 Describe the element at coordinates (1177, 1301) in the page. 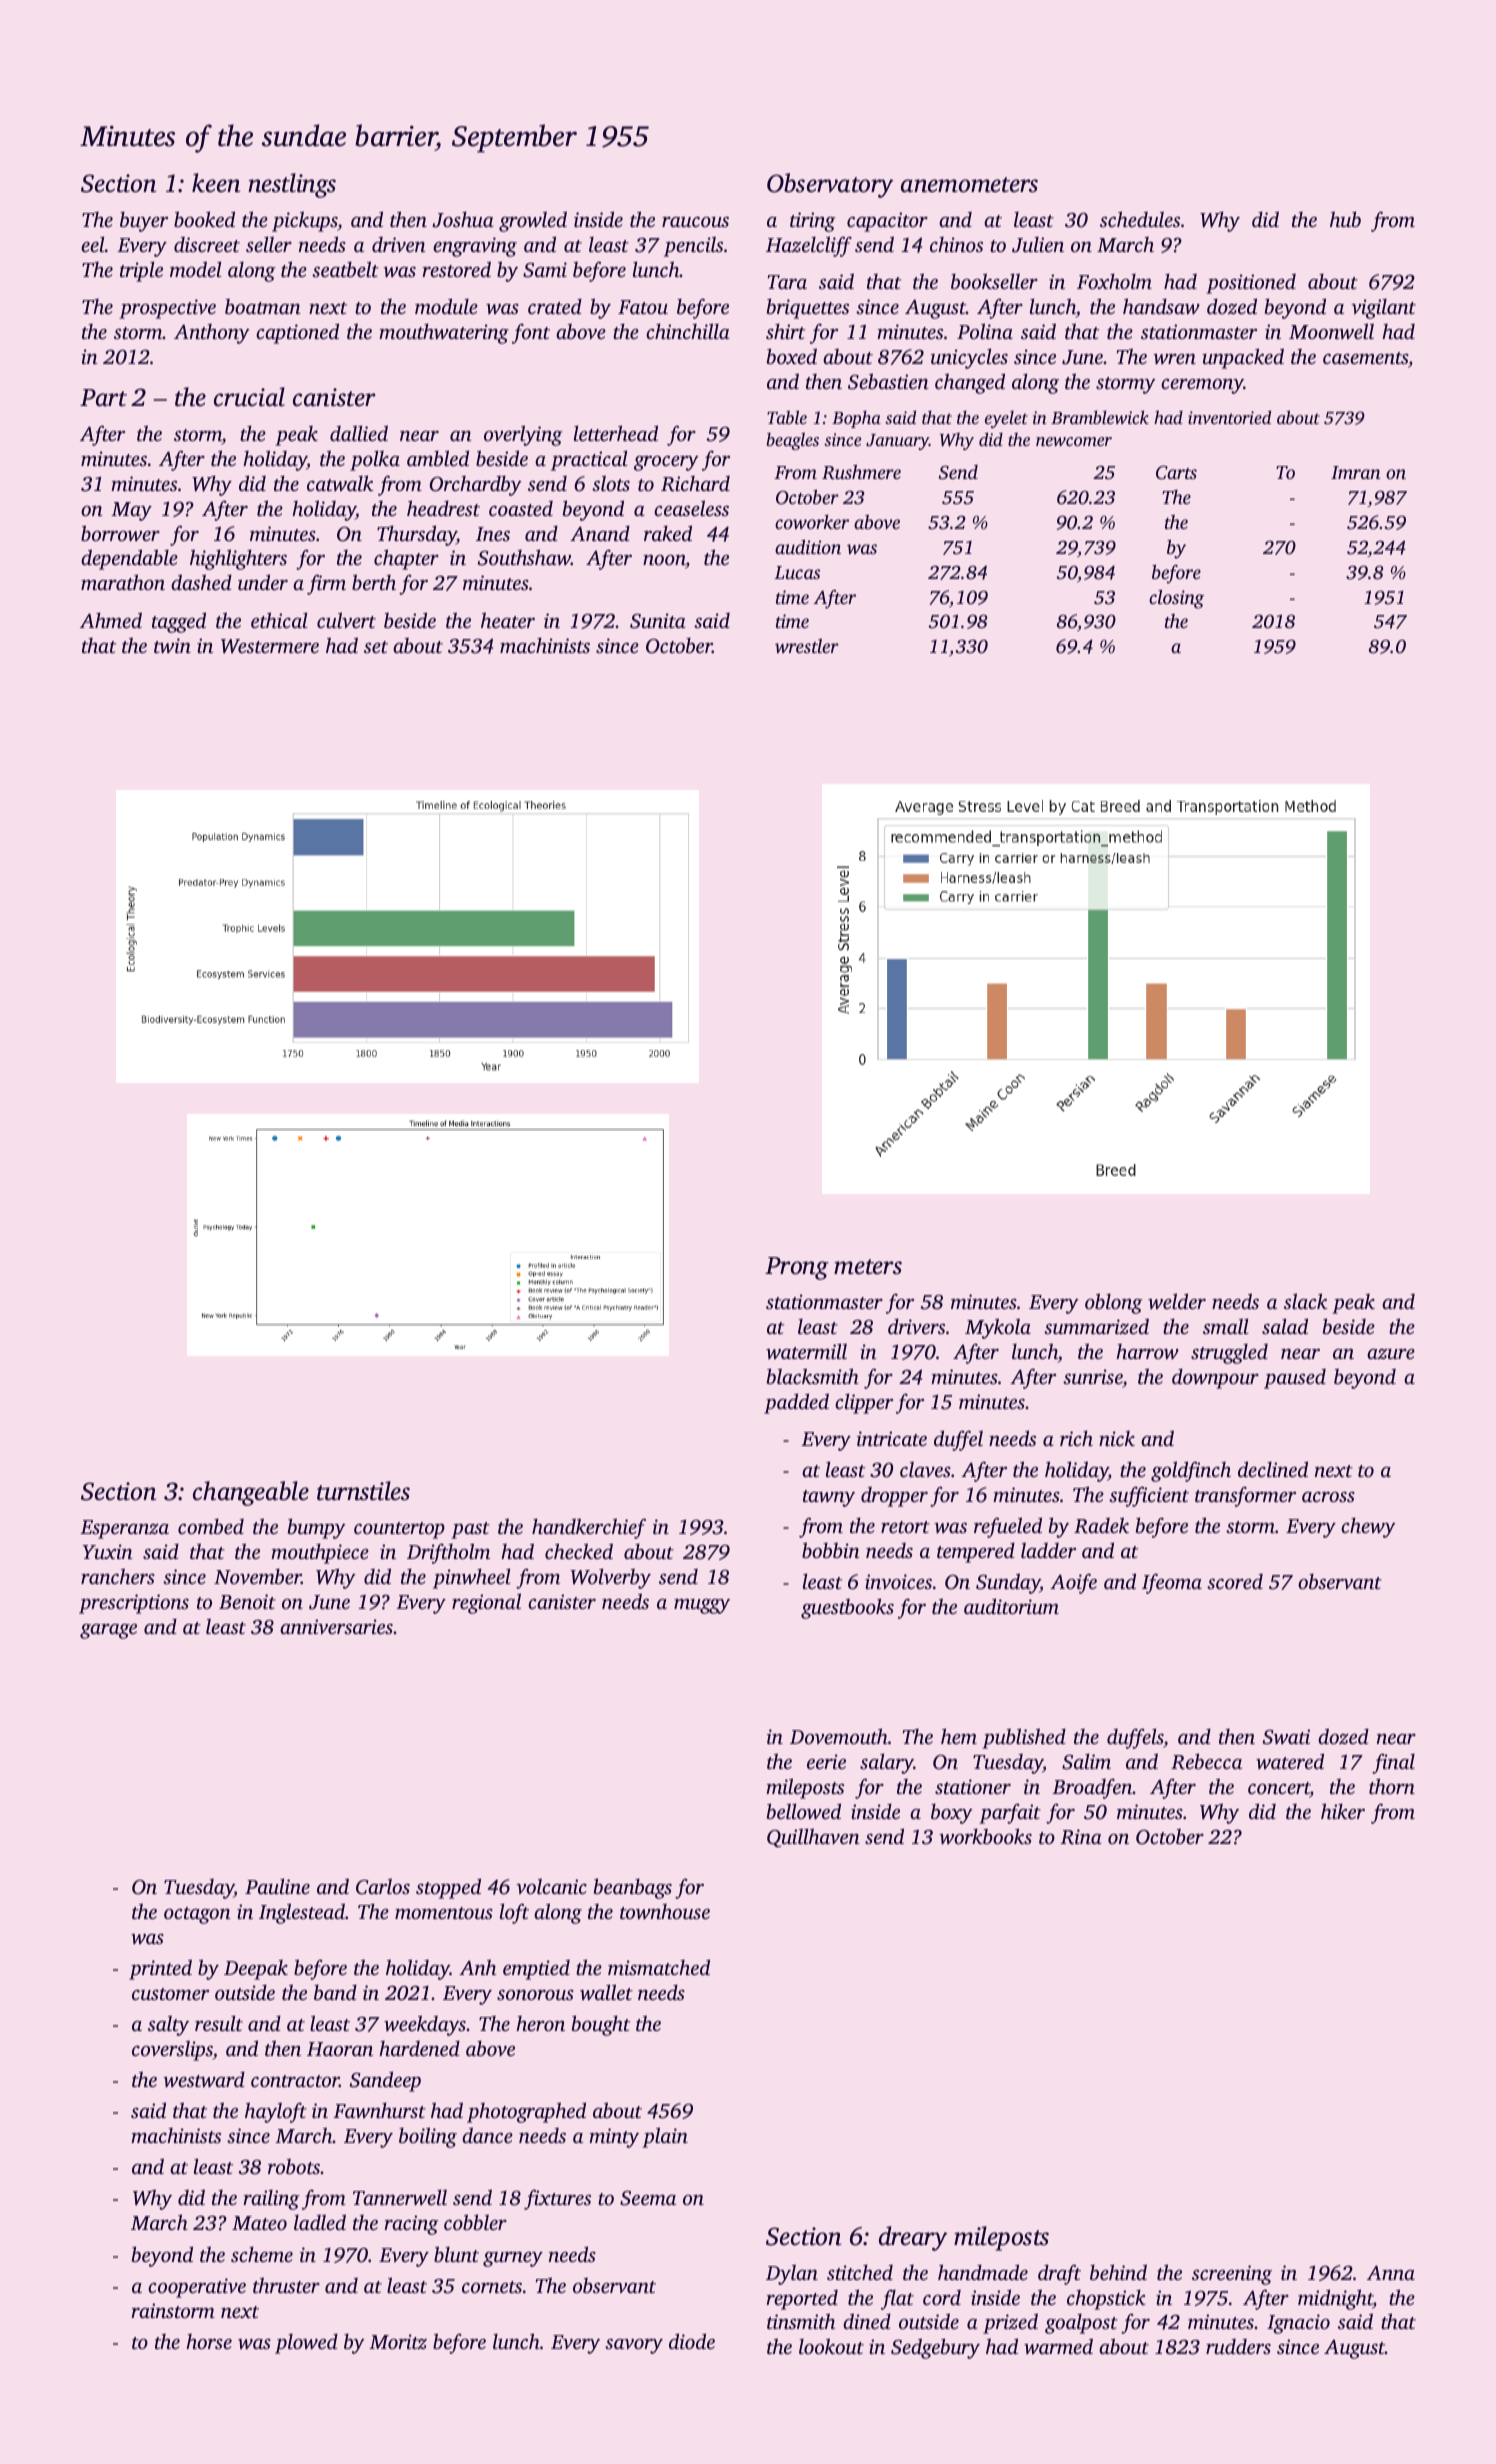

I see `welder` at that location.
